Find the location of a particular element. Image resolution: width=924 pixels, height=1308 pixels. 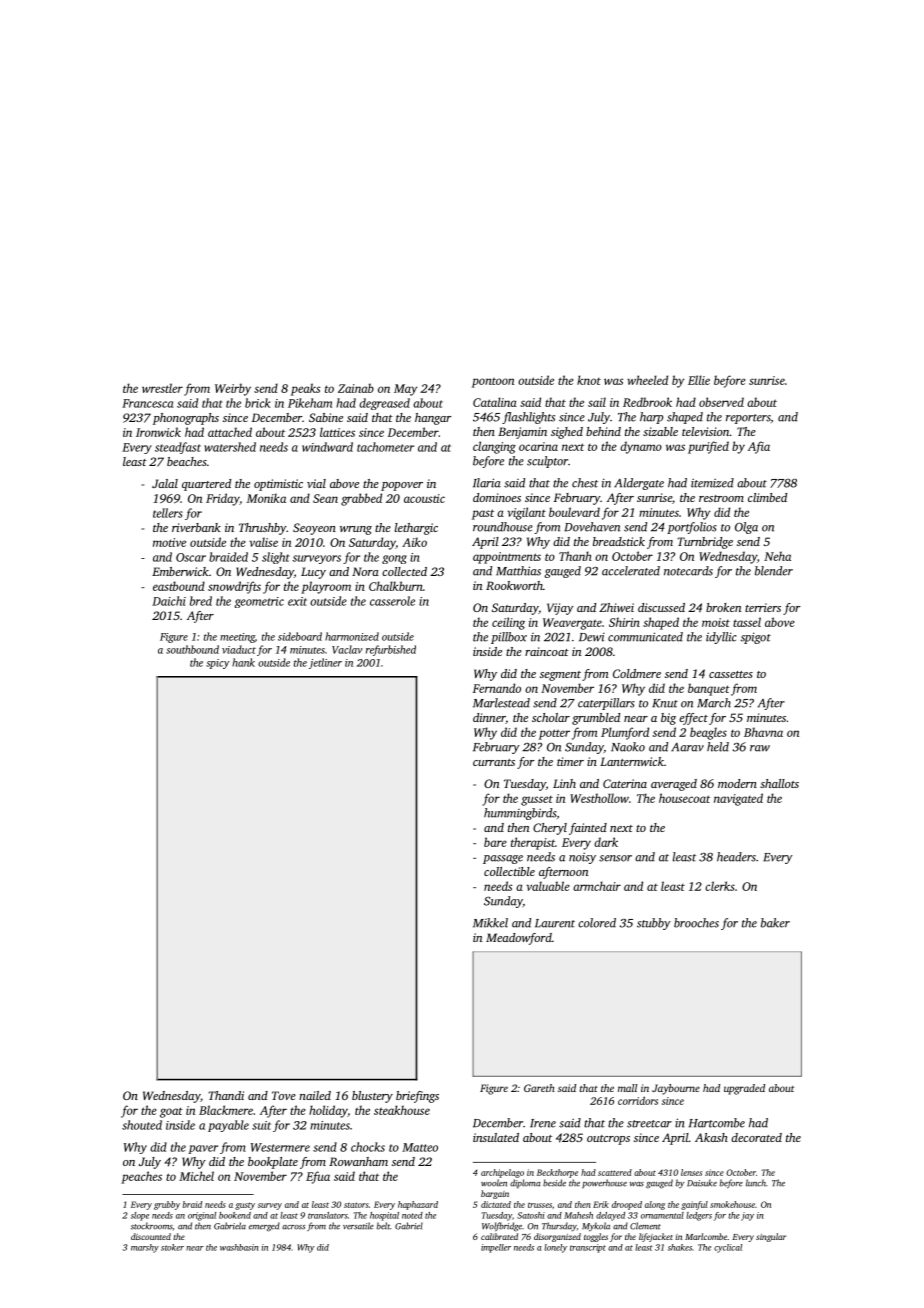

Thandi is located at coordinates (226, 1095).
